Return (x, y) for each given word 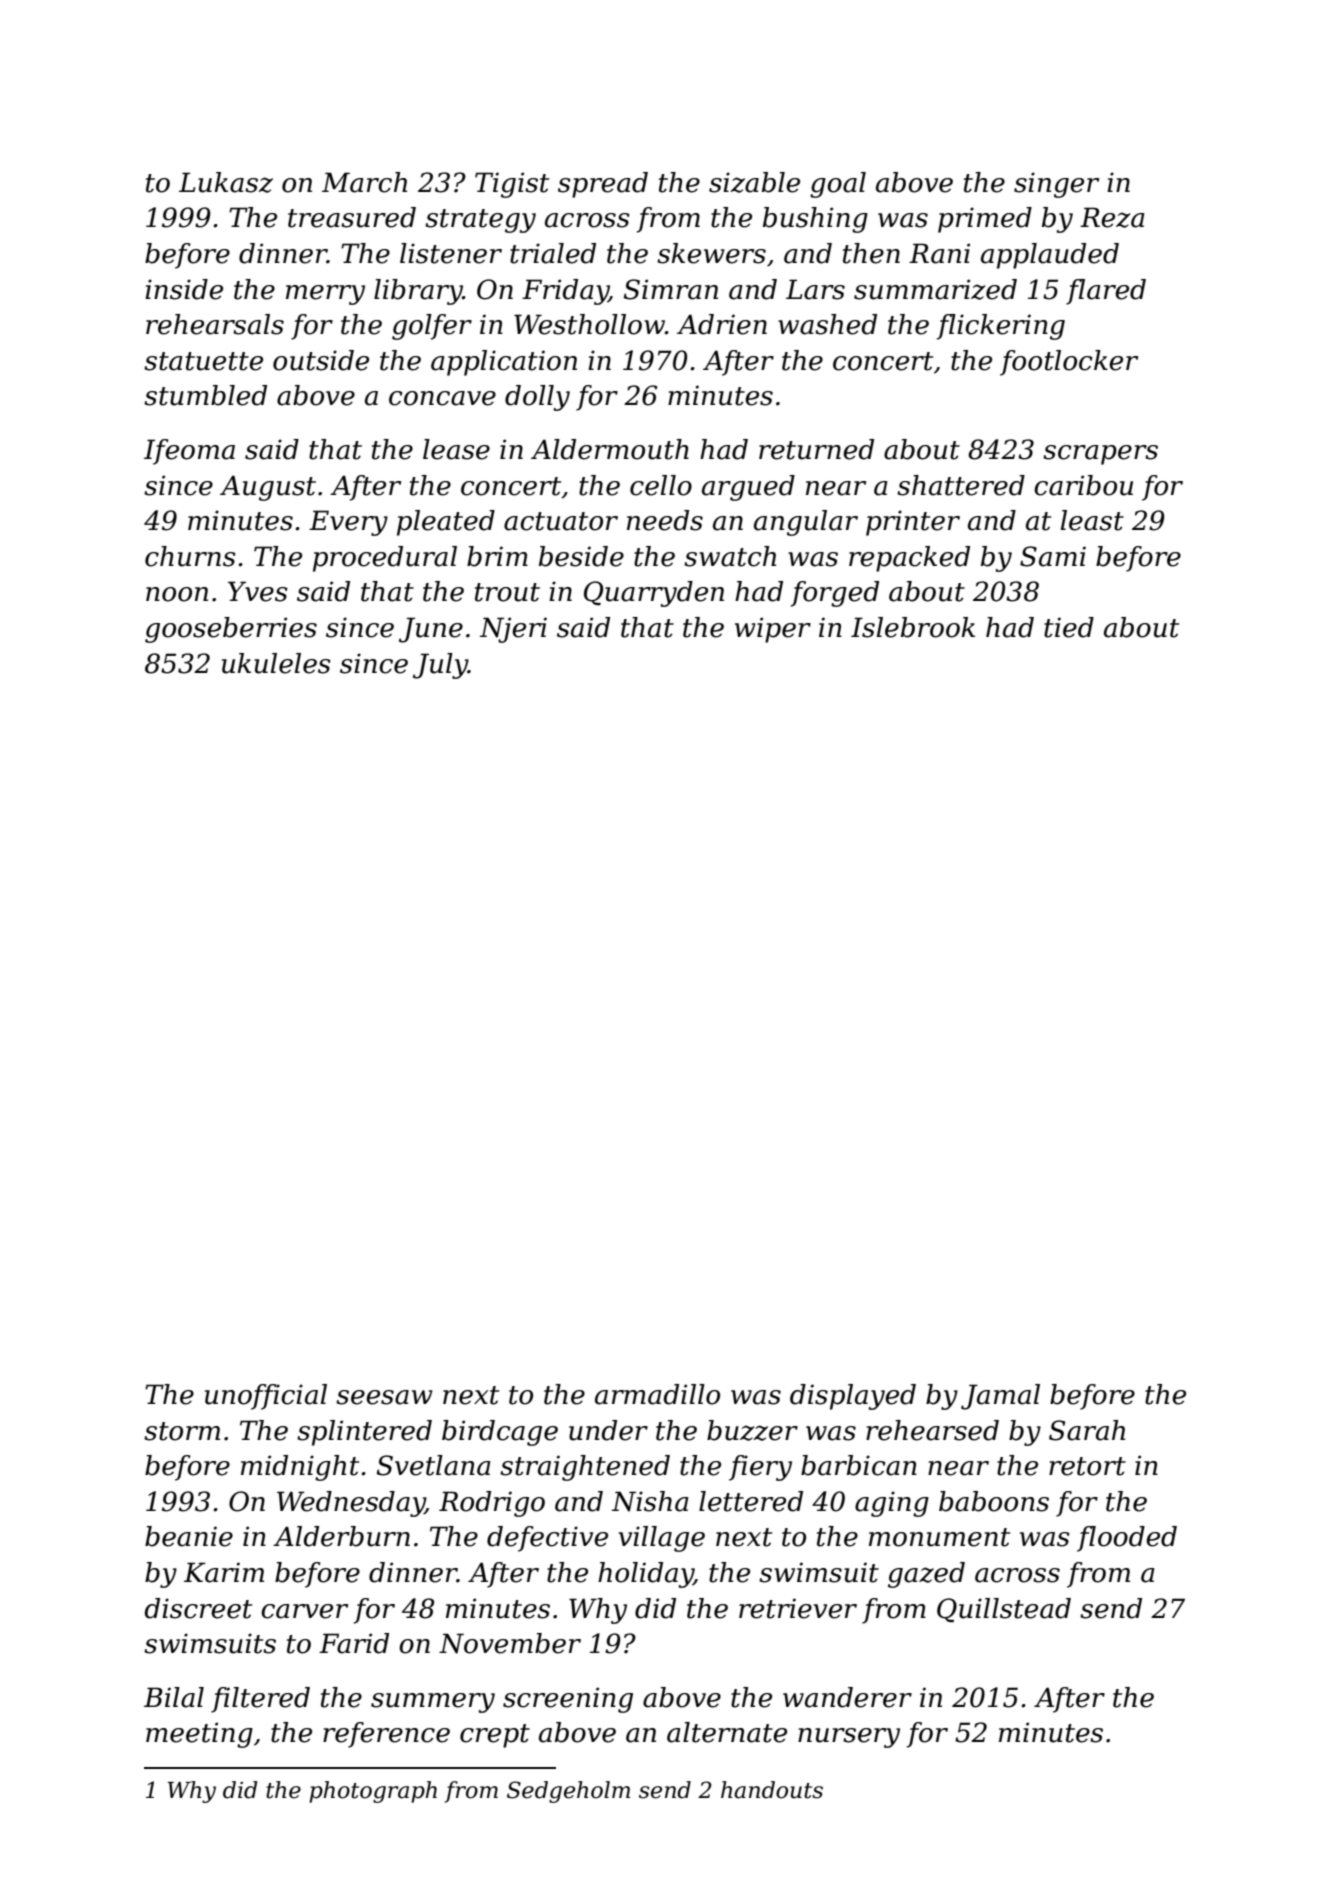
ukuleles (276, 663)
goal (838, 185)
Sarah (1087, 1430)
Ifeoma (189, 452)
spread (603, 185)
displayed (853, 1397)
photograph (373, 1792)
